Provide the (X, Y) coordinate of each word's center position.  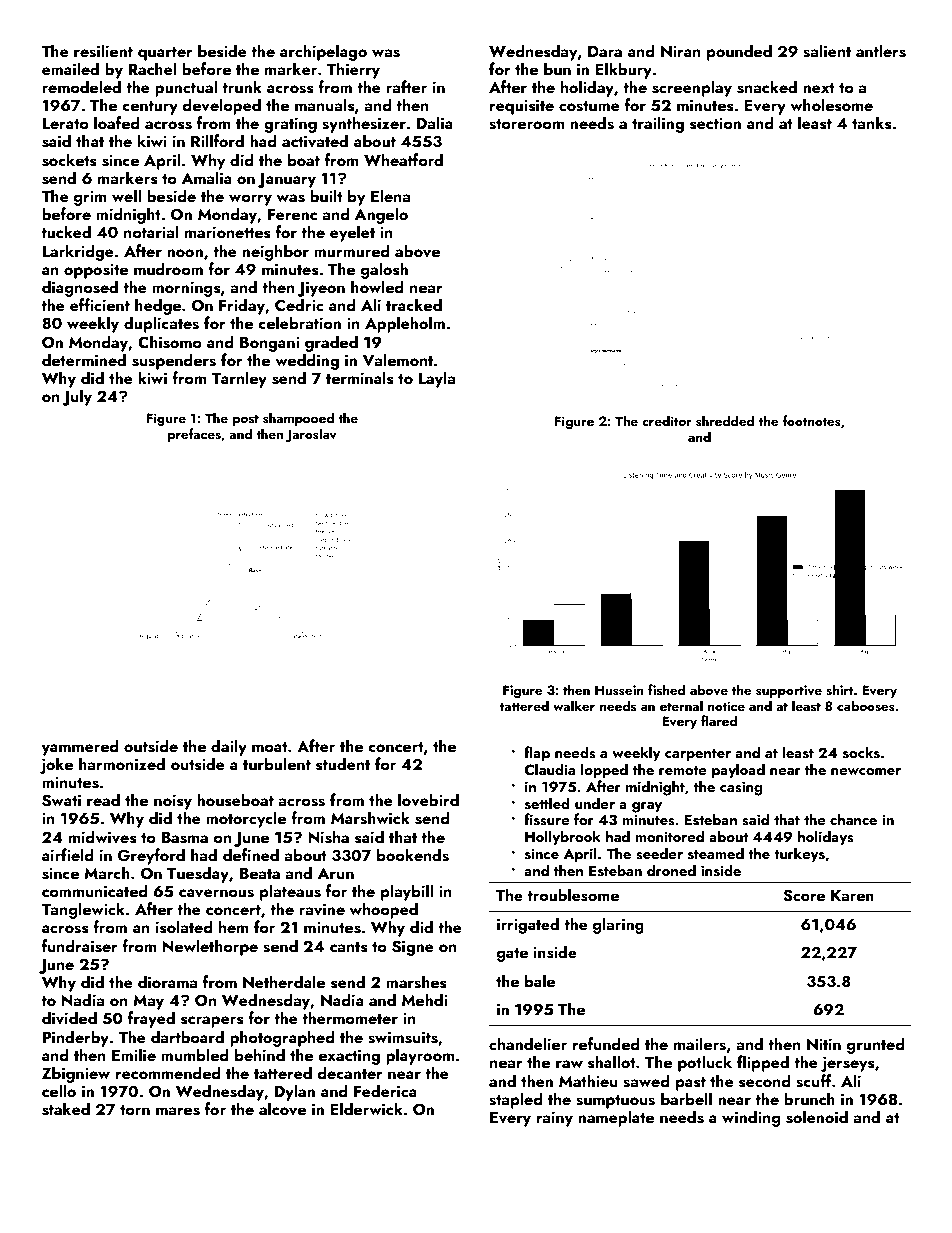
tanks (872, 123)
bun (557, 68)
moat (270, 747)
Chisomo (170, 342)
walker (574, 705)
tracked (414, 304)
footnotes (812, 420)
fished (667, 689)
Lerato (65, 123)
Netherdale (284, 981)
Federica (385, 1090)
